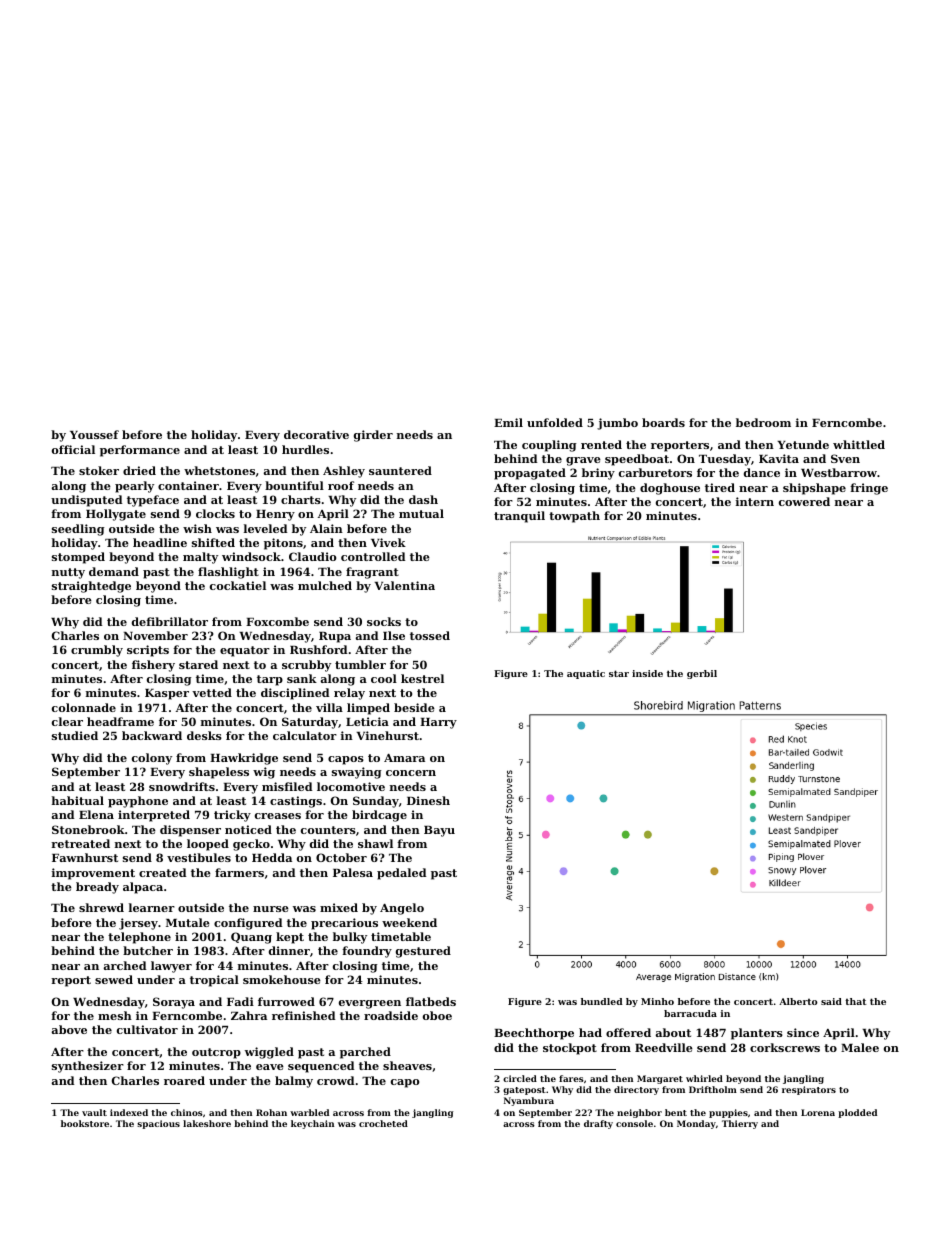  Describe the element at coordinates (602, 1001) in the page. I see `bundled` at that location.
